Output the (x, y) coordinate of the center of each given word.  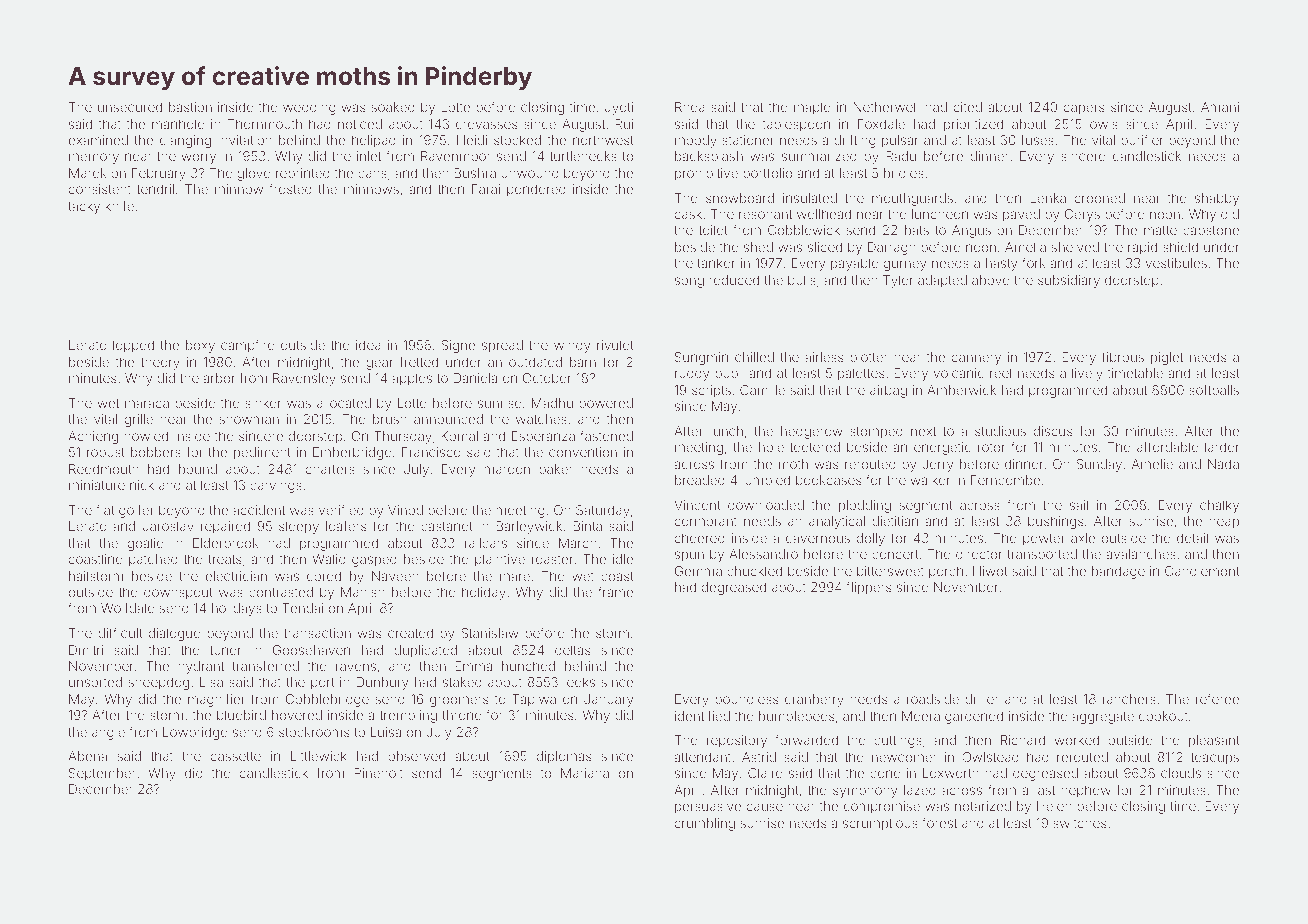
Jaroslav (168, 526)
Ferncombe (1005, 480)
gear (379, 364)
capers (1084, 109)
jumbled (765, 481)
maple (812, 108)
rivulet (615, 345)
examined (98, 140)
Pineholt (378, 773)
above (991, 280)
